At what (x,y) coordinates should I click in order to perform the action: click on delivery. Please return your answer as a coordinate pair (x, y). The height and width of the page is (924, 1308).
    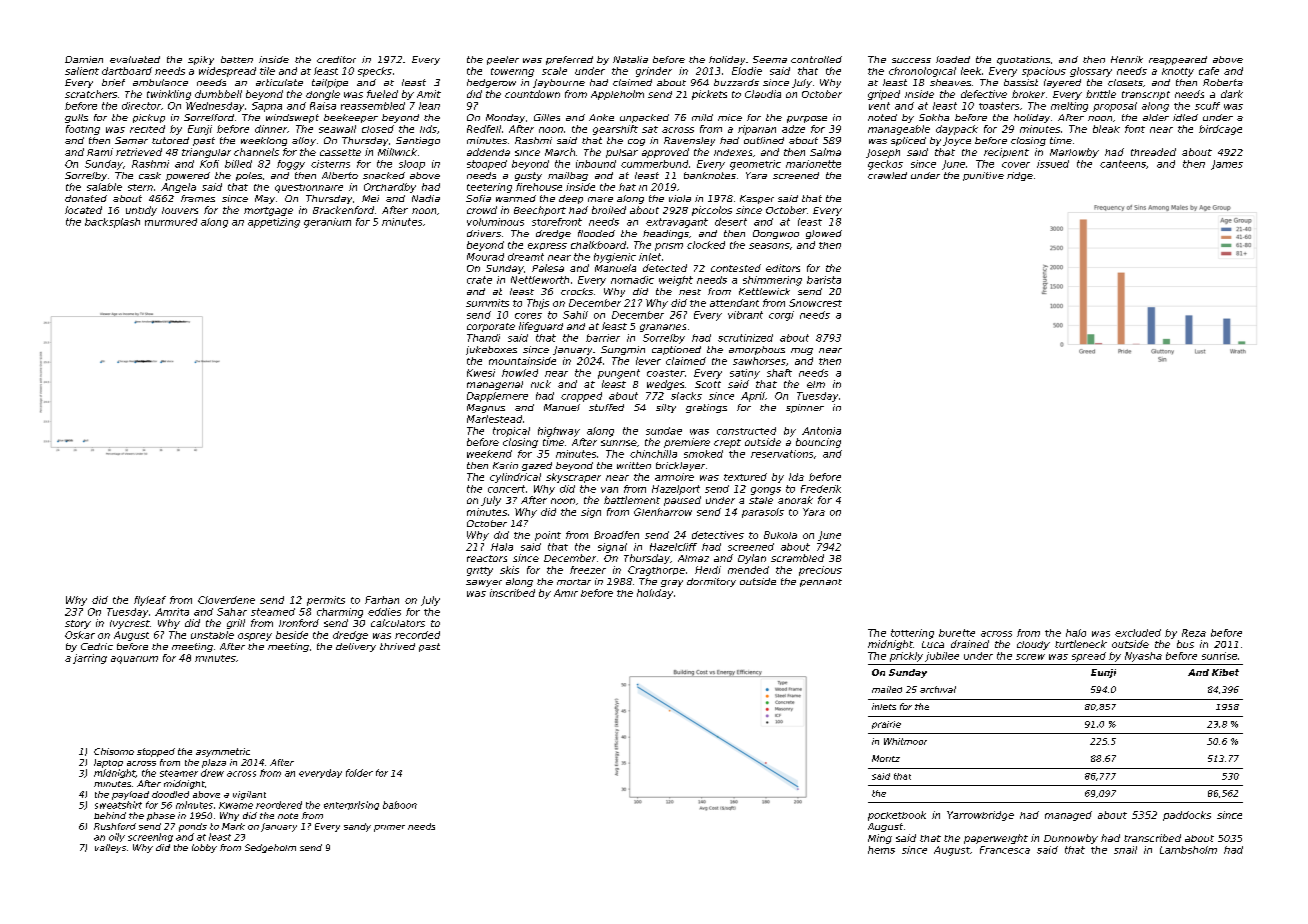
    Looking at the image, I should click on (356, 647).
